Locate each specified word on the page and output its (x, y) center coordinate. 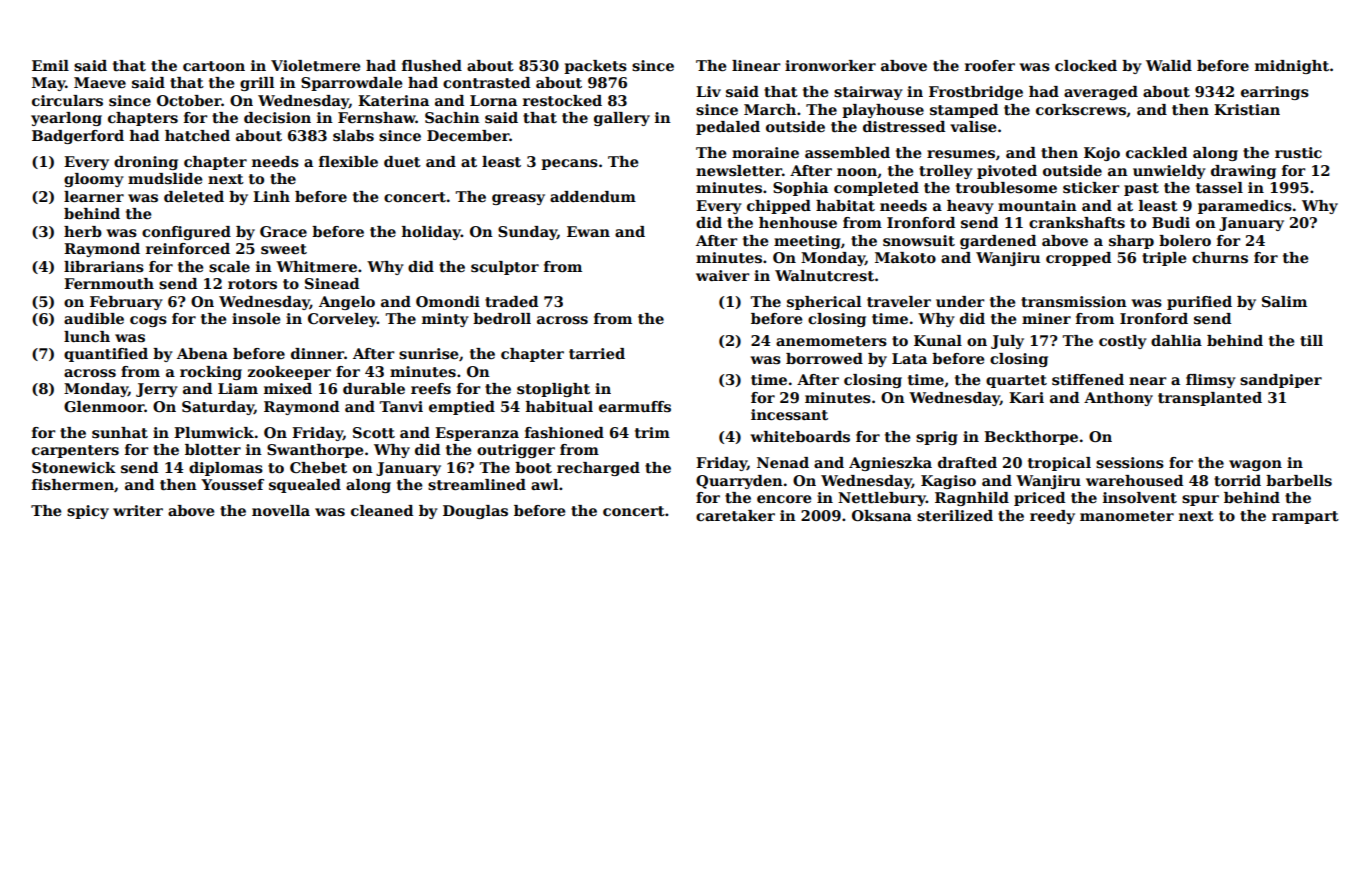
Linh (271, 196)
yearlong (66, 119)
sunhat (120, 433)
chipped (779, 207)
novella (281, 510)
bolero (1185, 240)
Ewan (588, 231)
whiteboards (800, 436)
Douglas (475, 512)
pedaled (728, 128)
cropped (1078, 259)
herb (83, 231)
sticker (1091, 188)
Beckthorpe (1031, 438)
